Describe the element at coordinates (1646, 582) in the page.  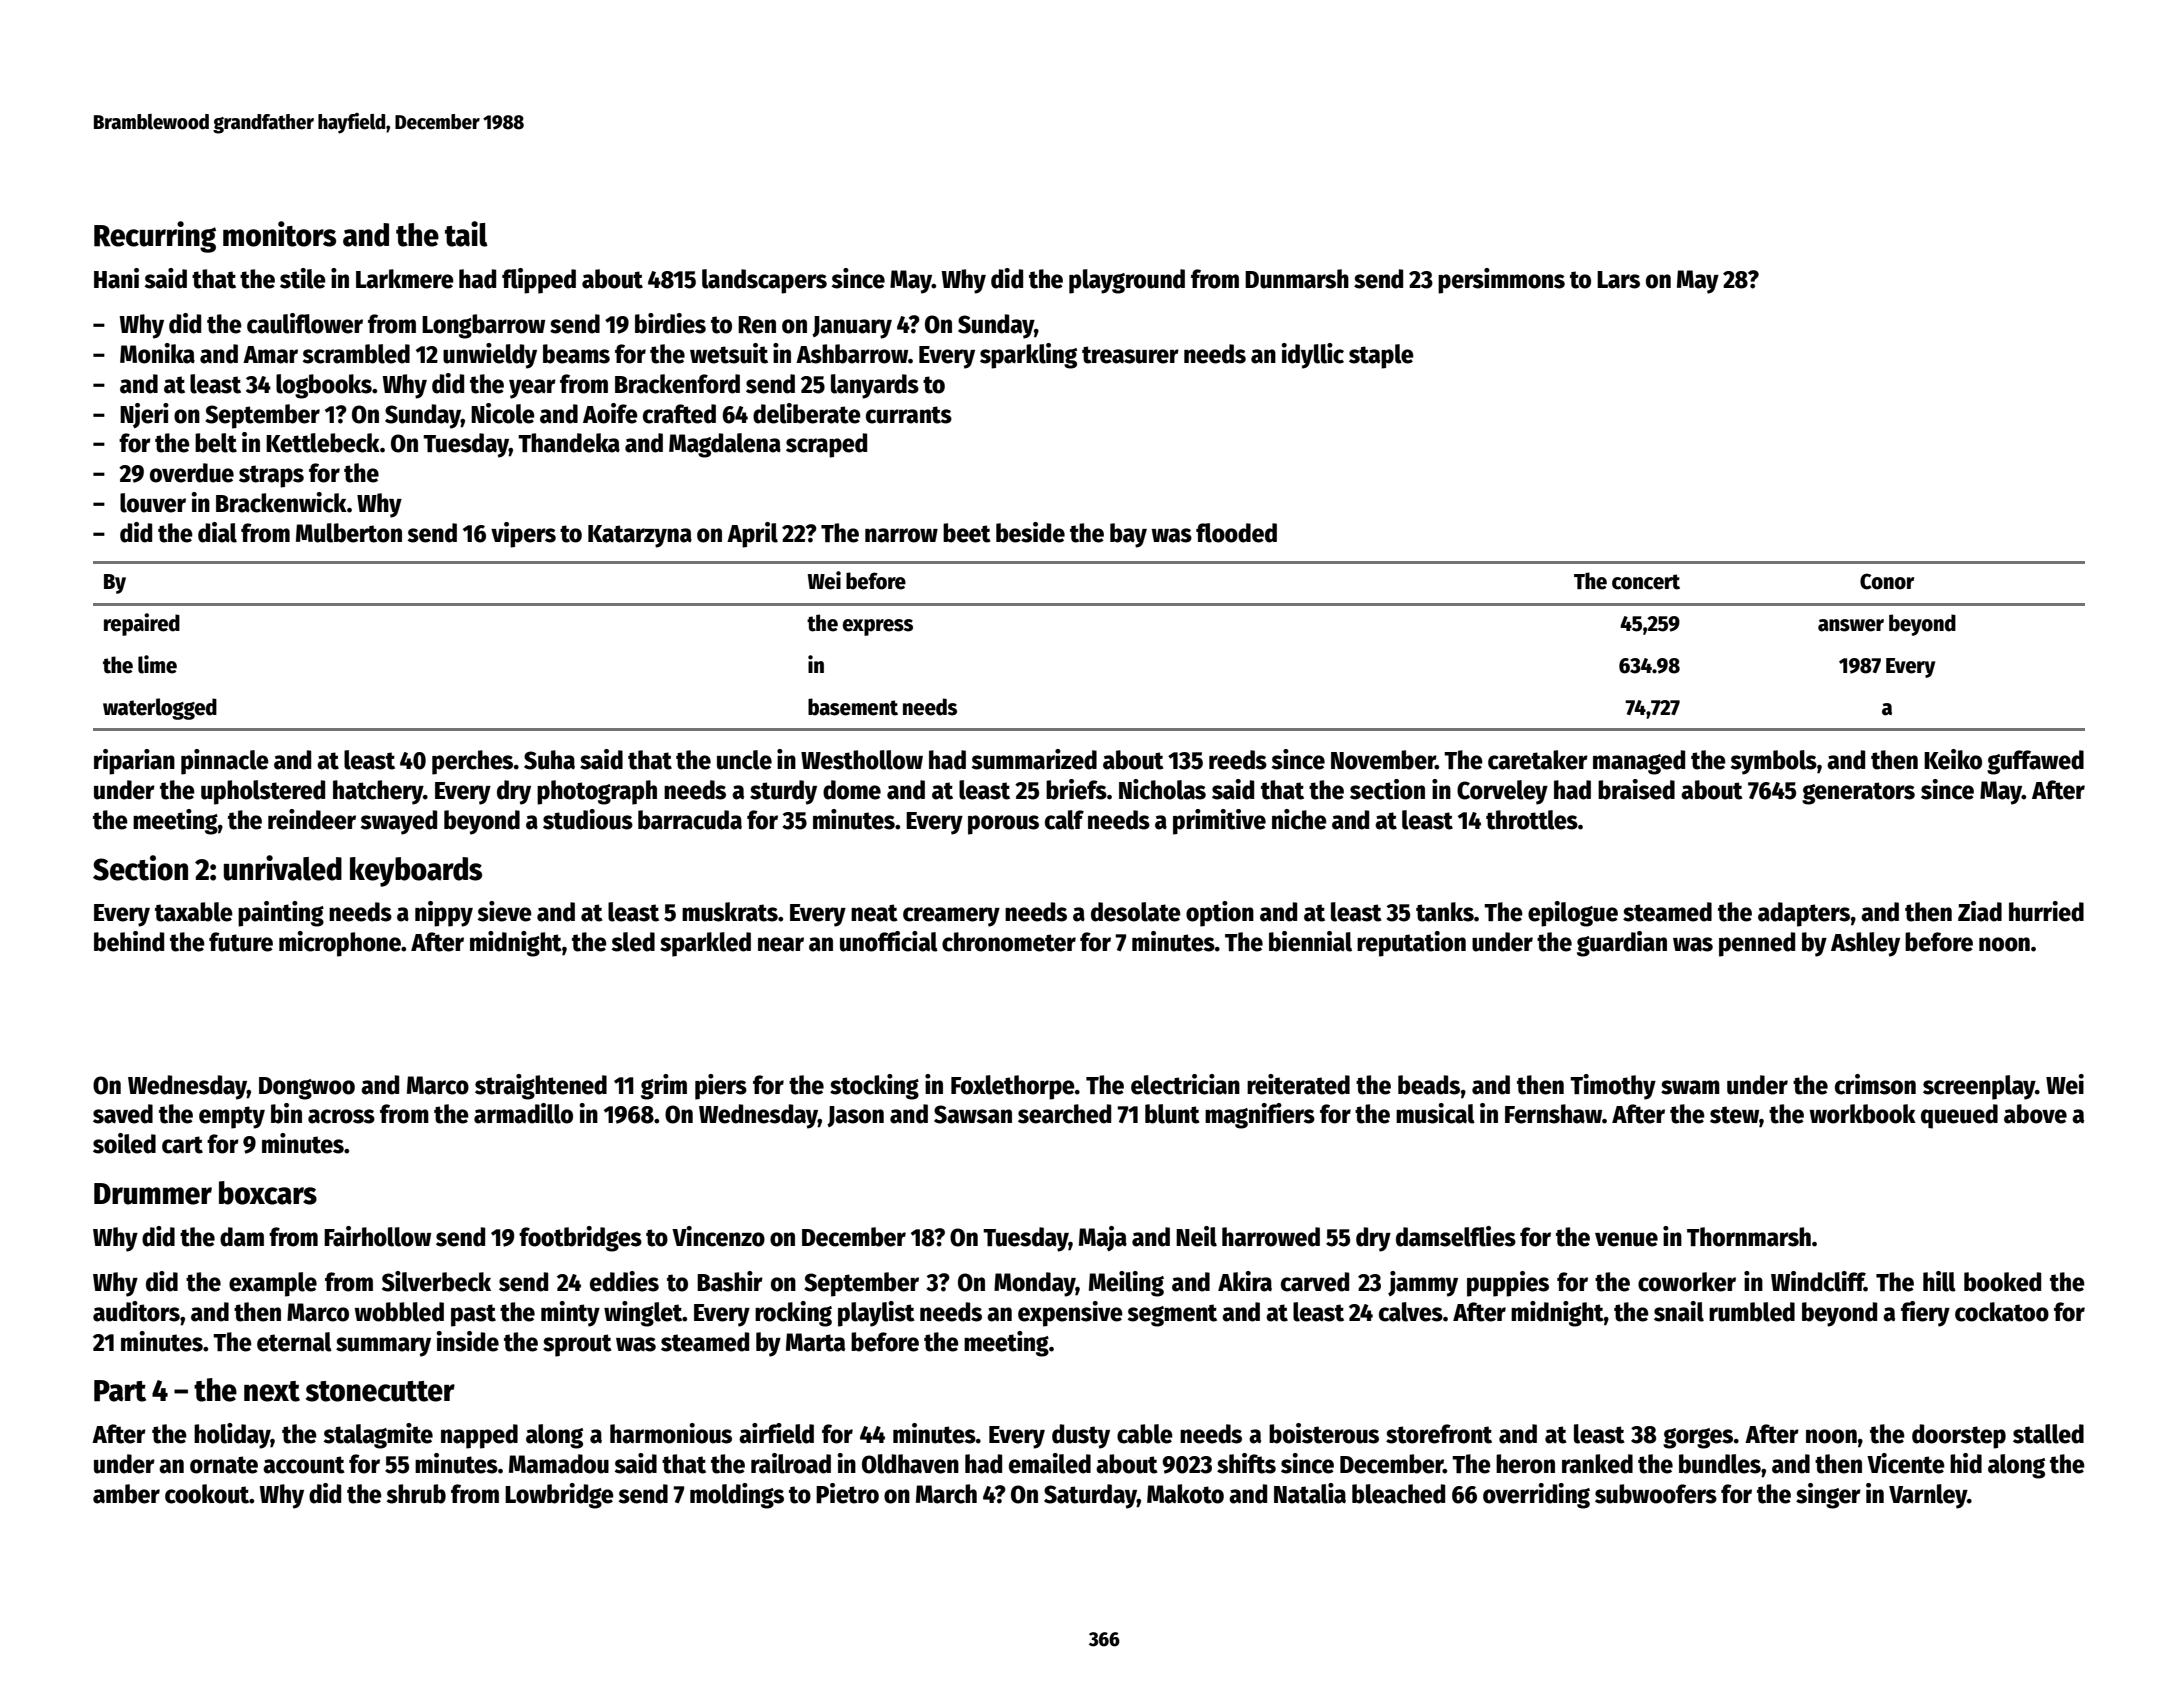
I see `concert` at that location.
